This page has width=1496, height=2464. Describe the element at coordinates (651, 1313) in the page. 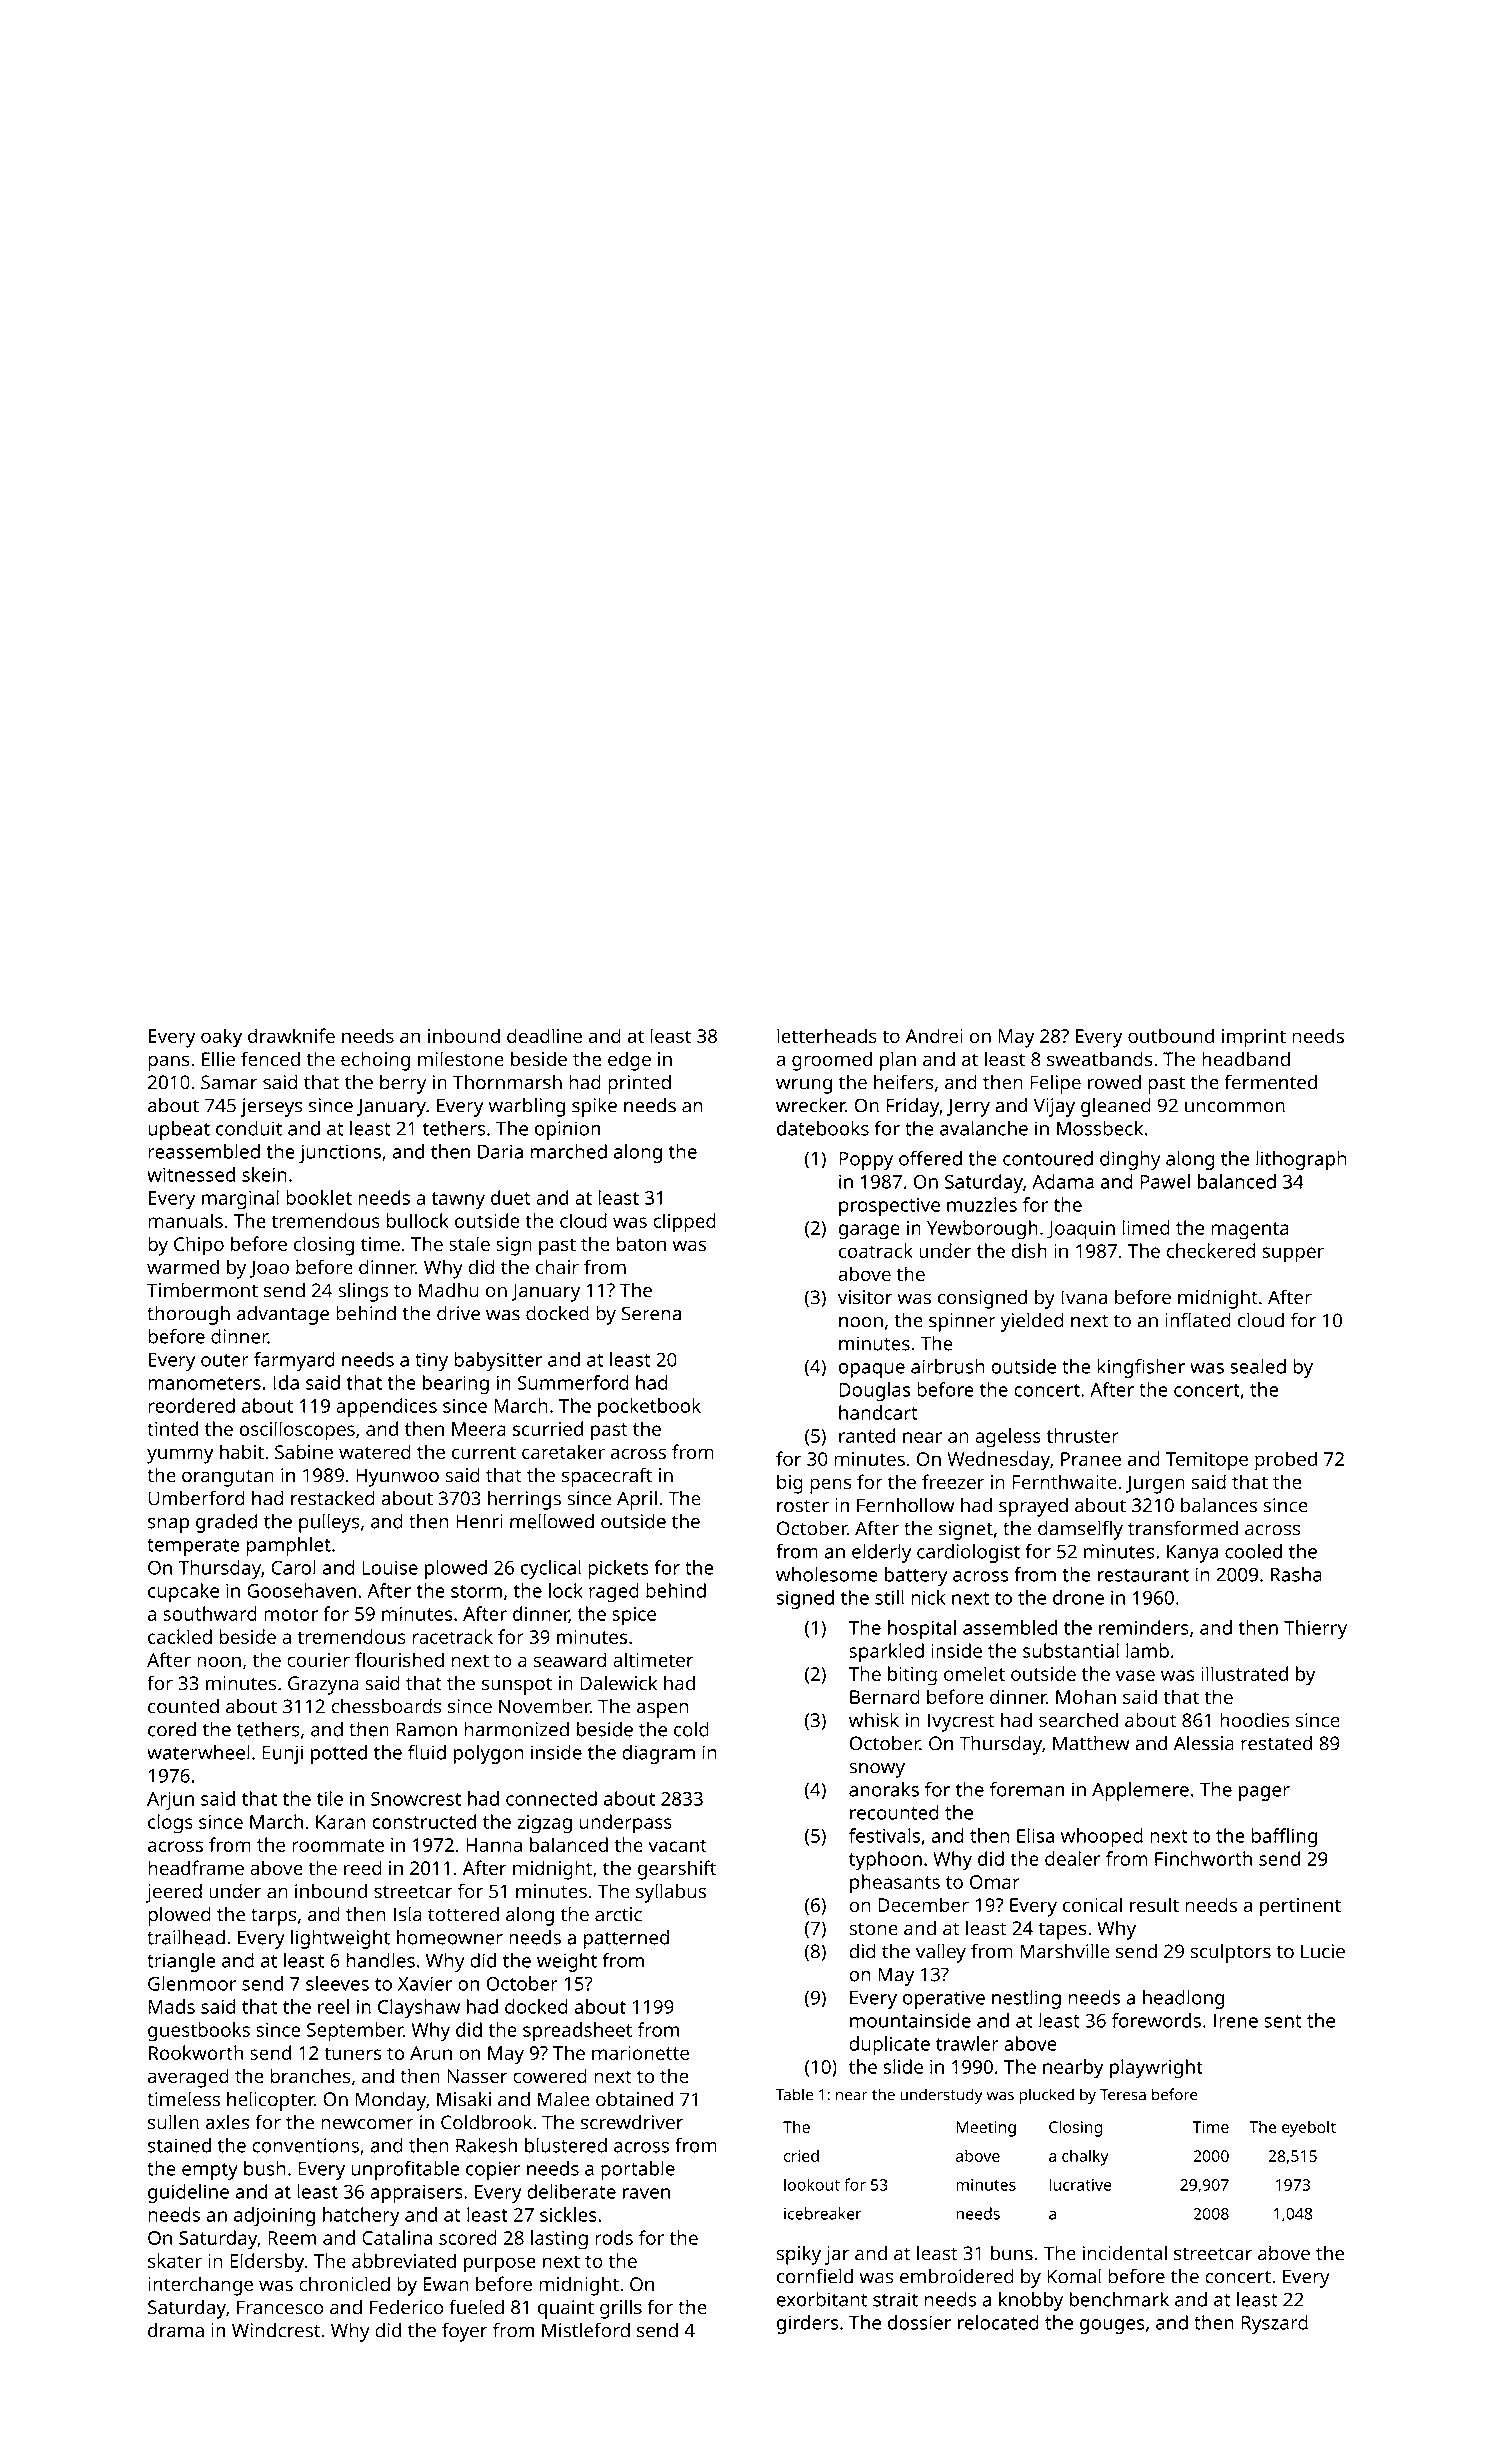

I see `Serena` at that location.
